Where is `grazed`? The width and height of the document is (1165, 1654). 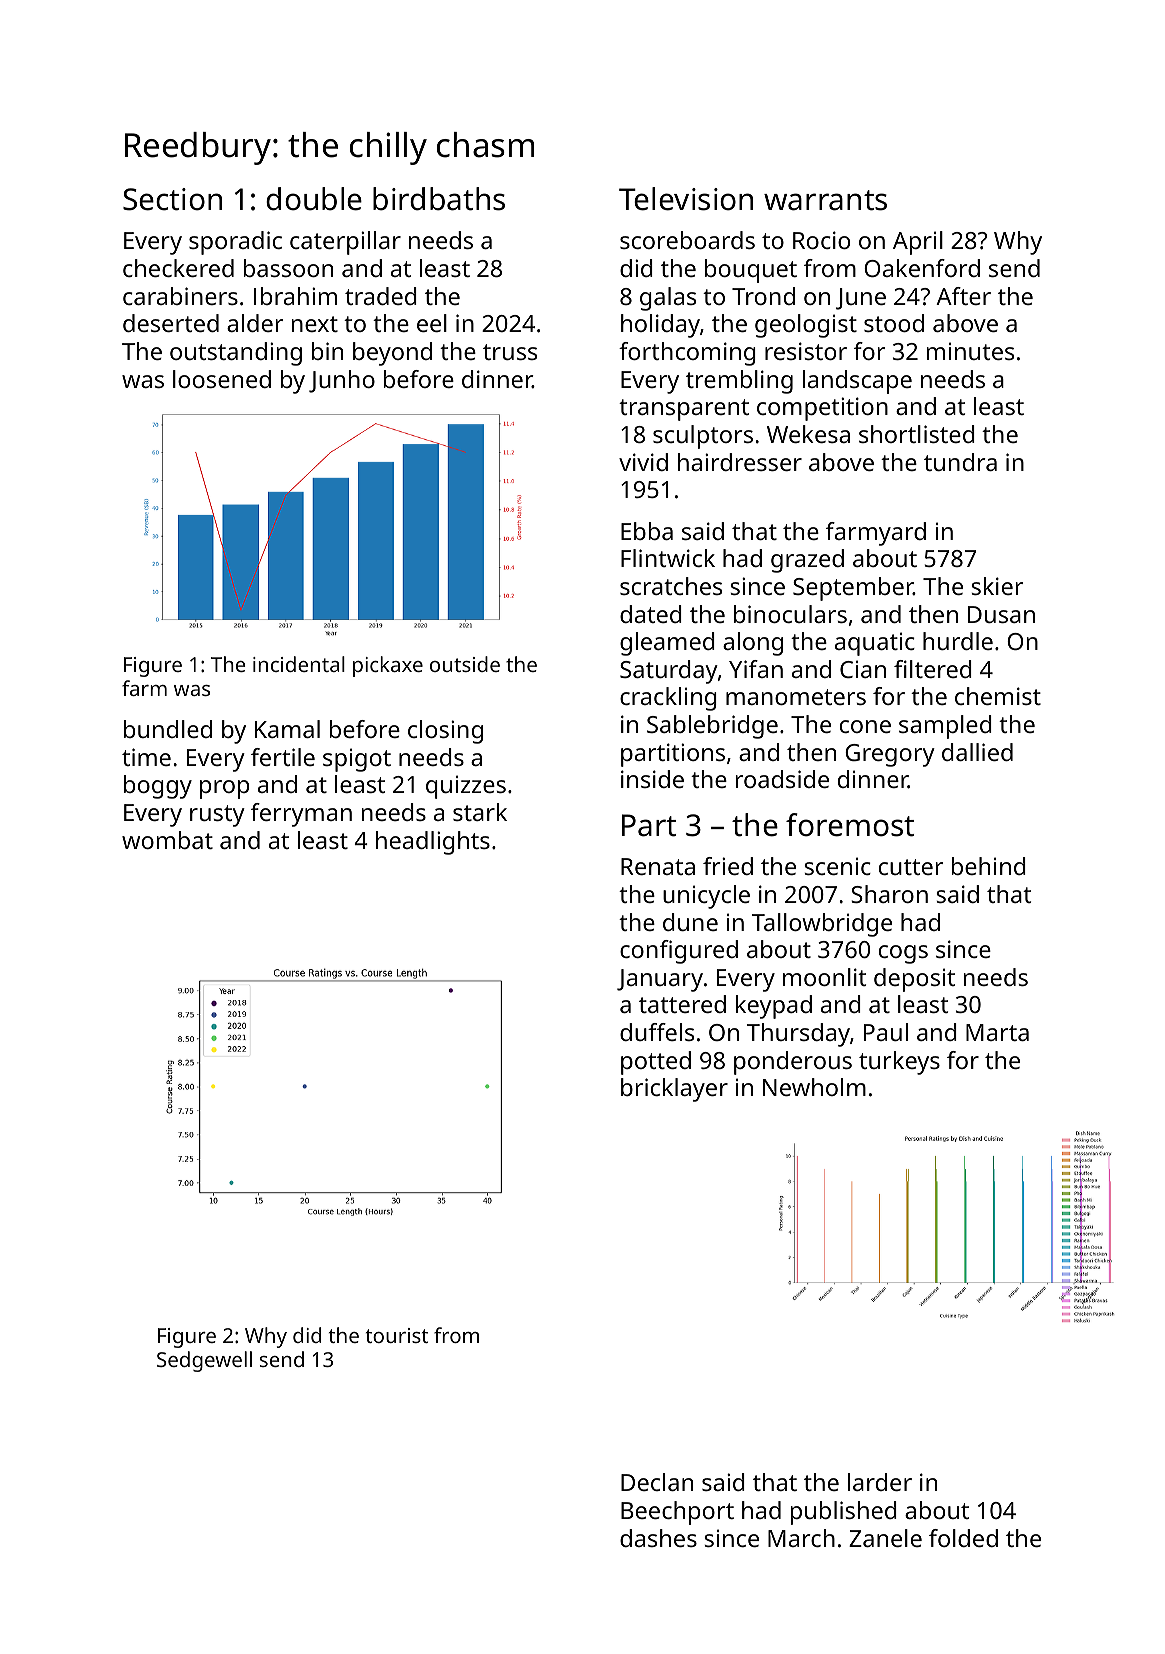
grazed is located at coordinates (807, 561).
